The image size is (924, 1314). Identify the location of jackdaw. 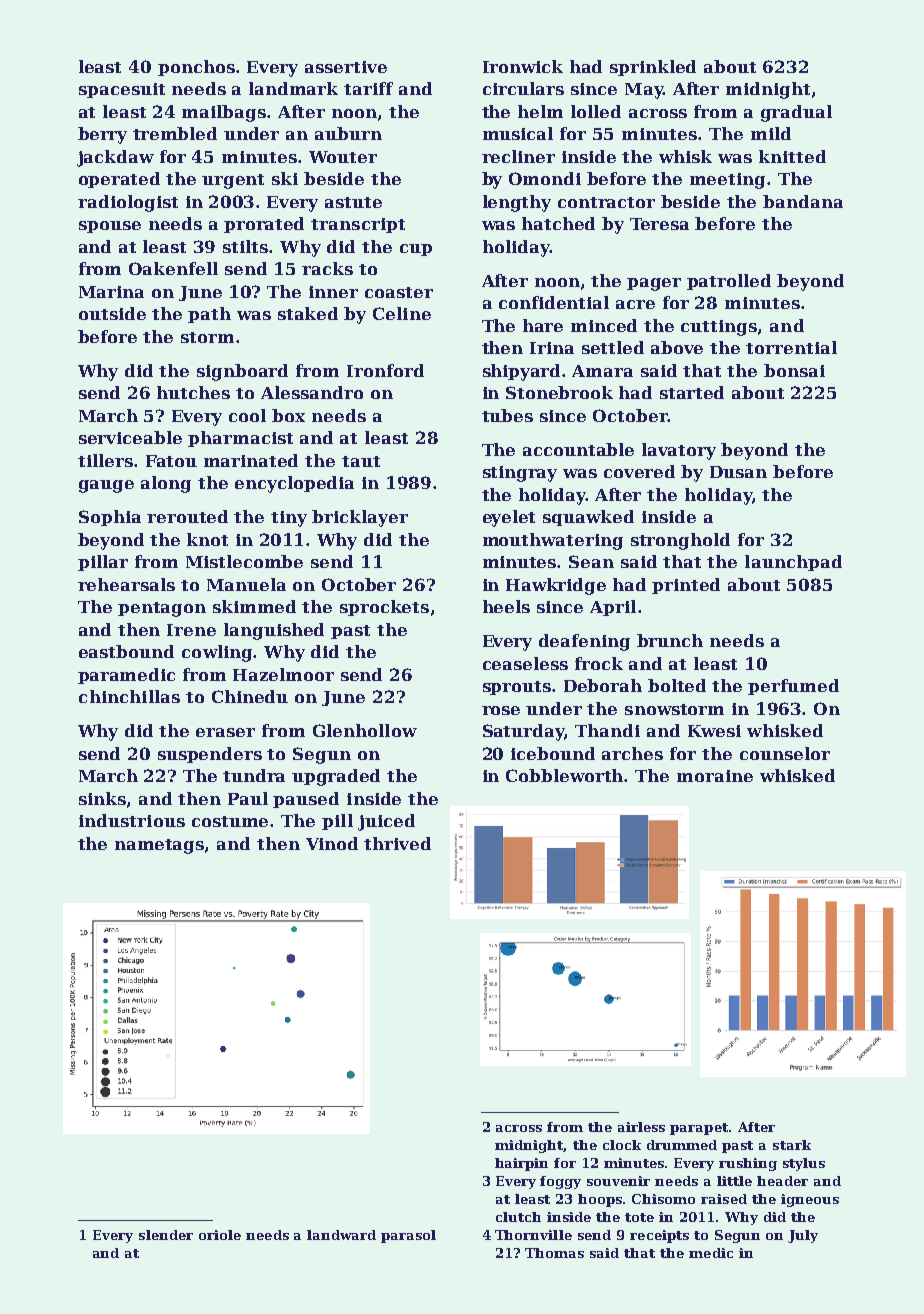
(115, 158).
